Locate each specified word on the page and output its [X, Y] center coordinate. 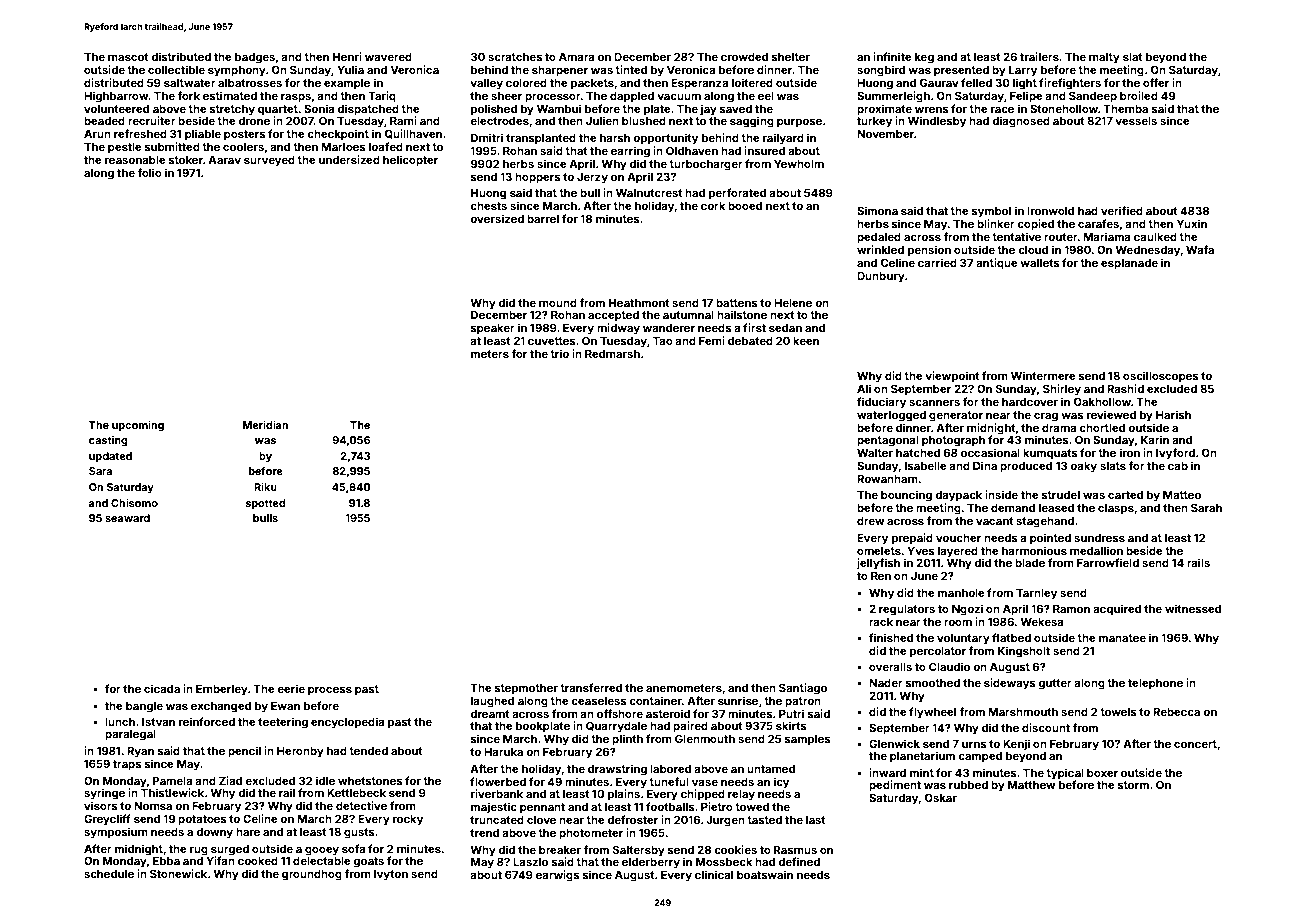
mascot [128, 57]
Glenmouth [705, 738]
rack [881, 622]
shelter [791, 57]
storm [1133, 785]
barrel [543, 219]
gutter [1055, 684]
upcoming [138, 426]
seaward [127, 518]
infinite [892, 56]
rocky [408, 820]
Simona [877, 210]
